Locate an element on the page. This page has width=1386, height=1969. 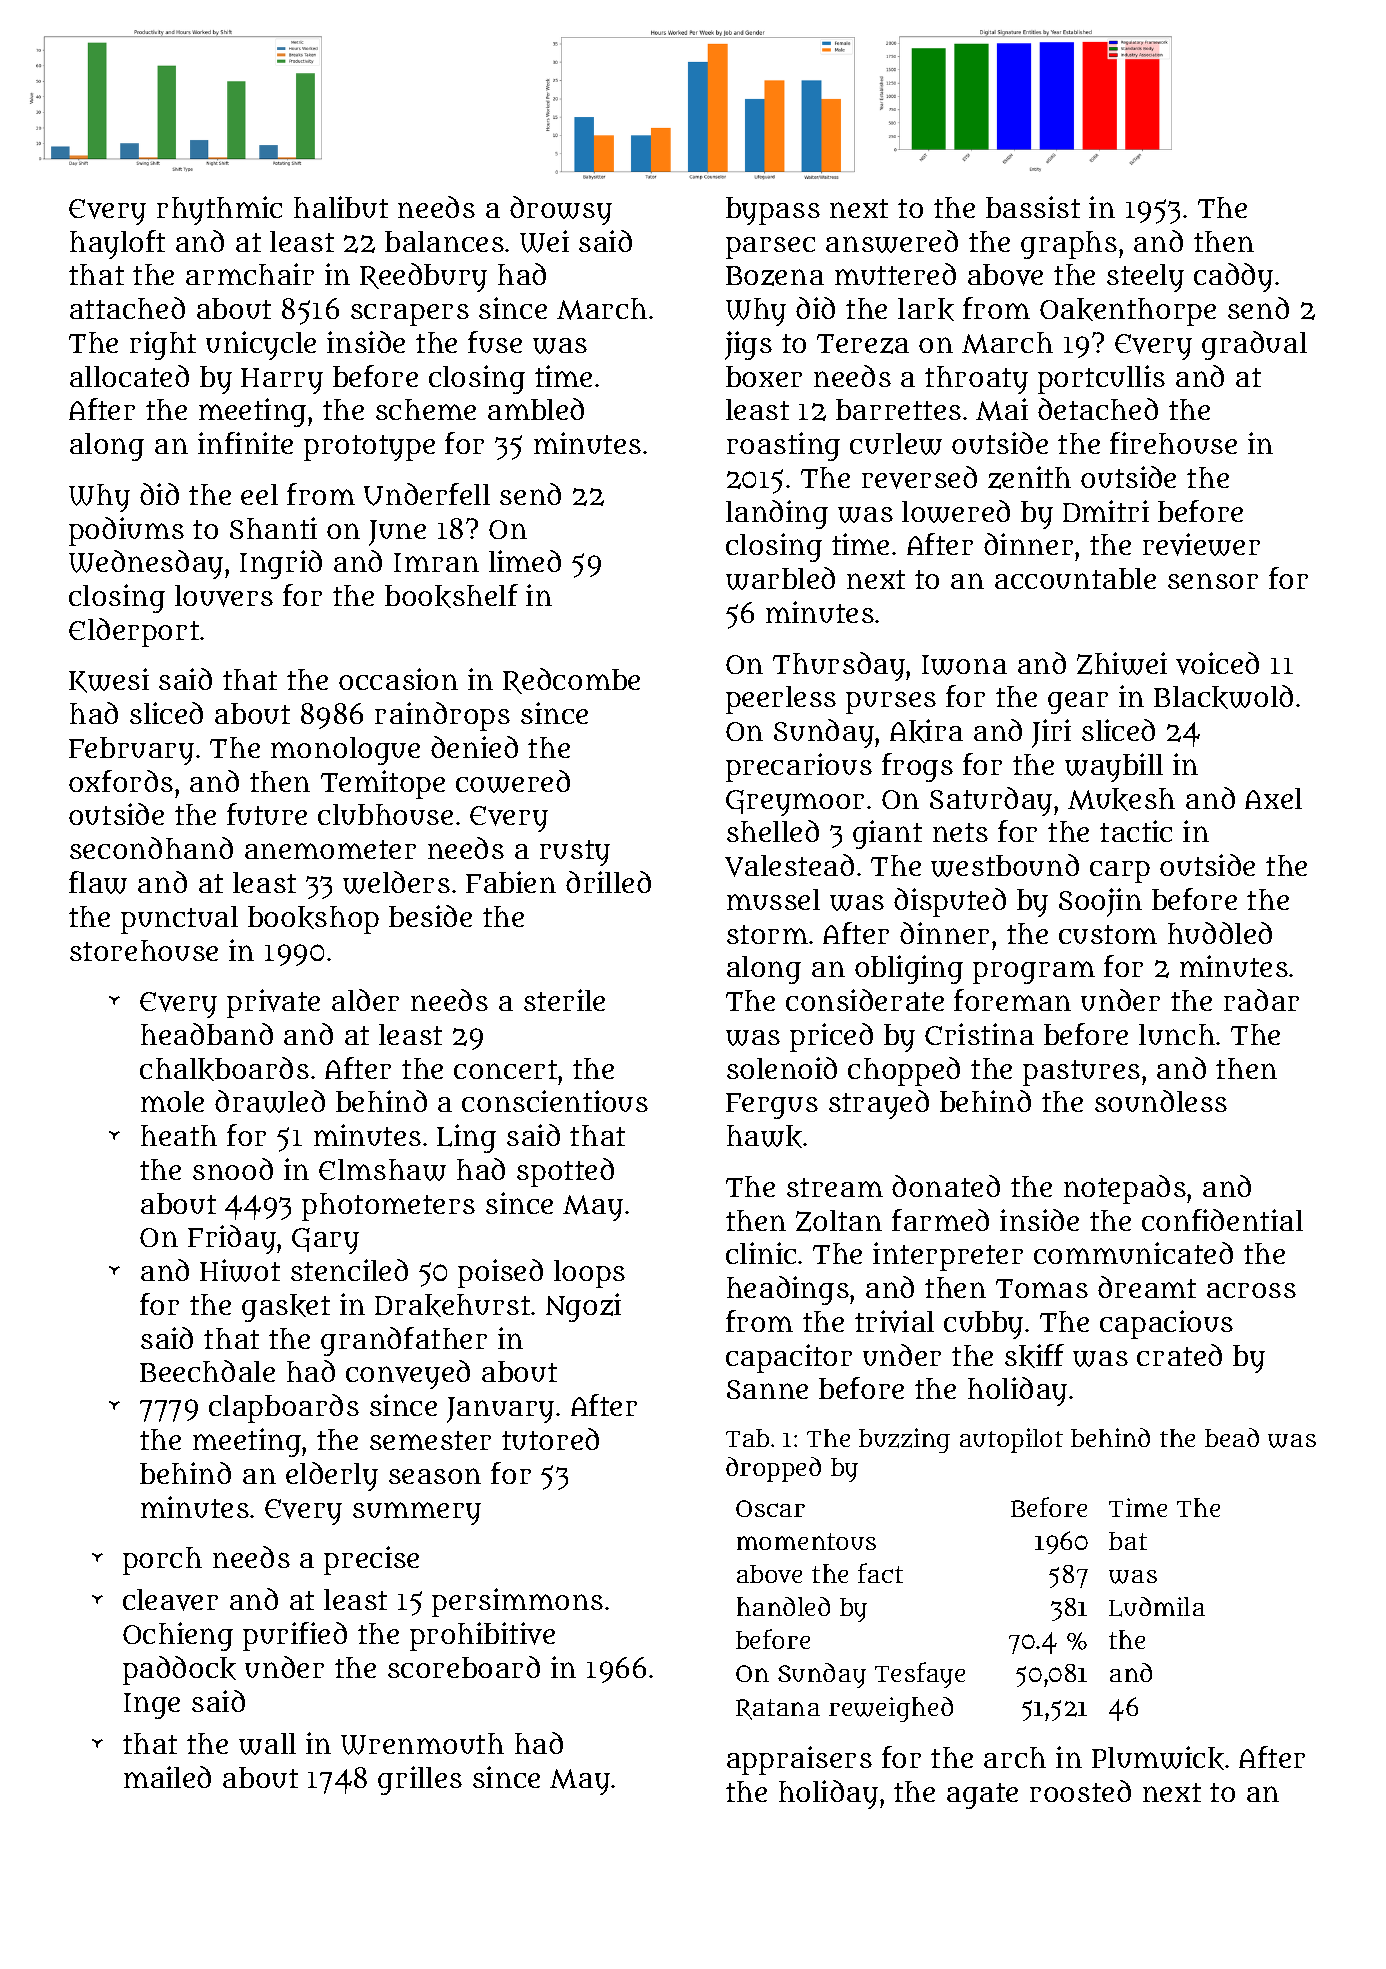
halibut is located at coordinates (341, 207).
